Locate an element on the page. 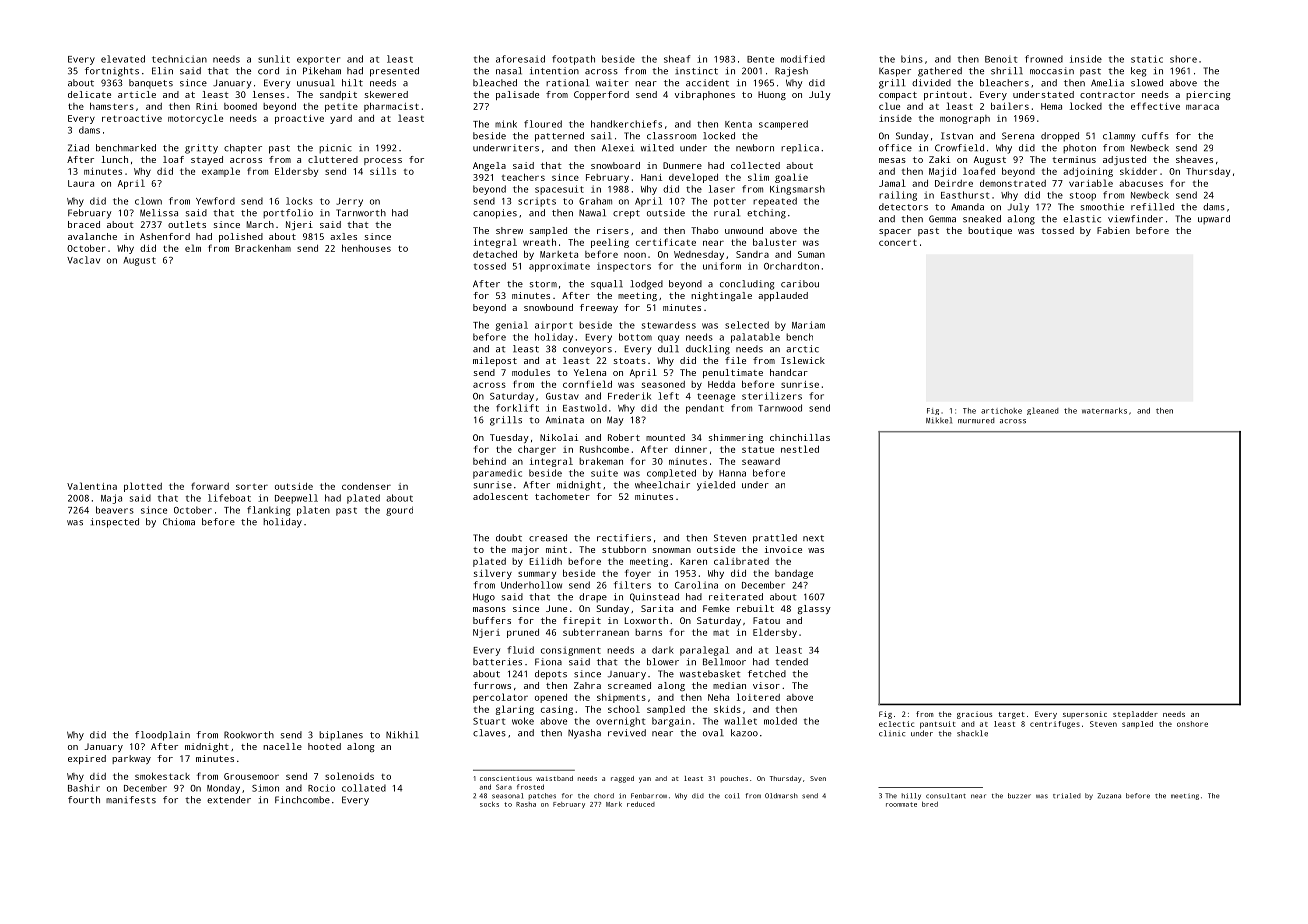  instinct is located at coordinates (696, 71).
